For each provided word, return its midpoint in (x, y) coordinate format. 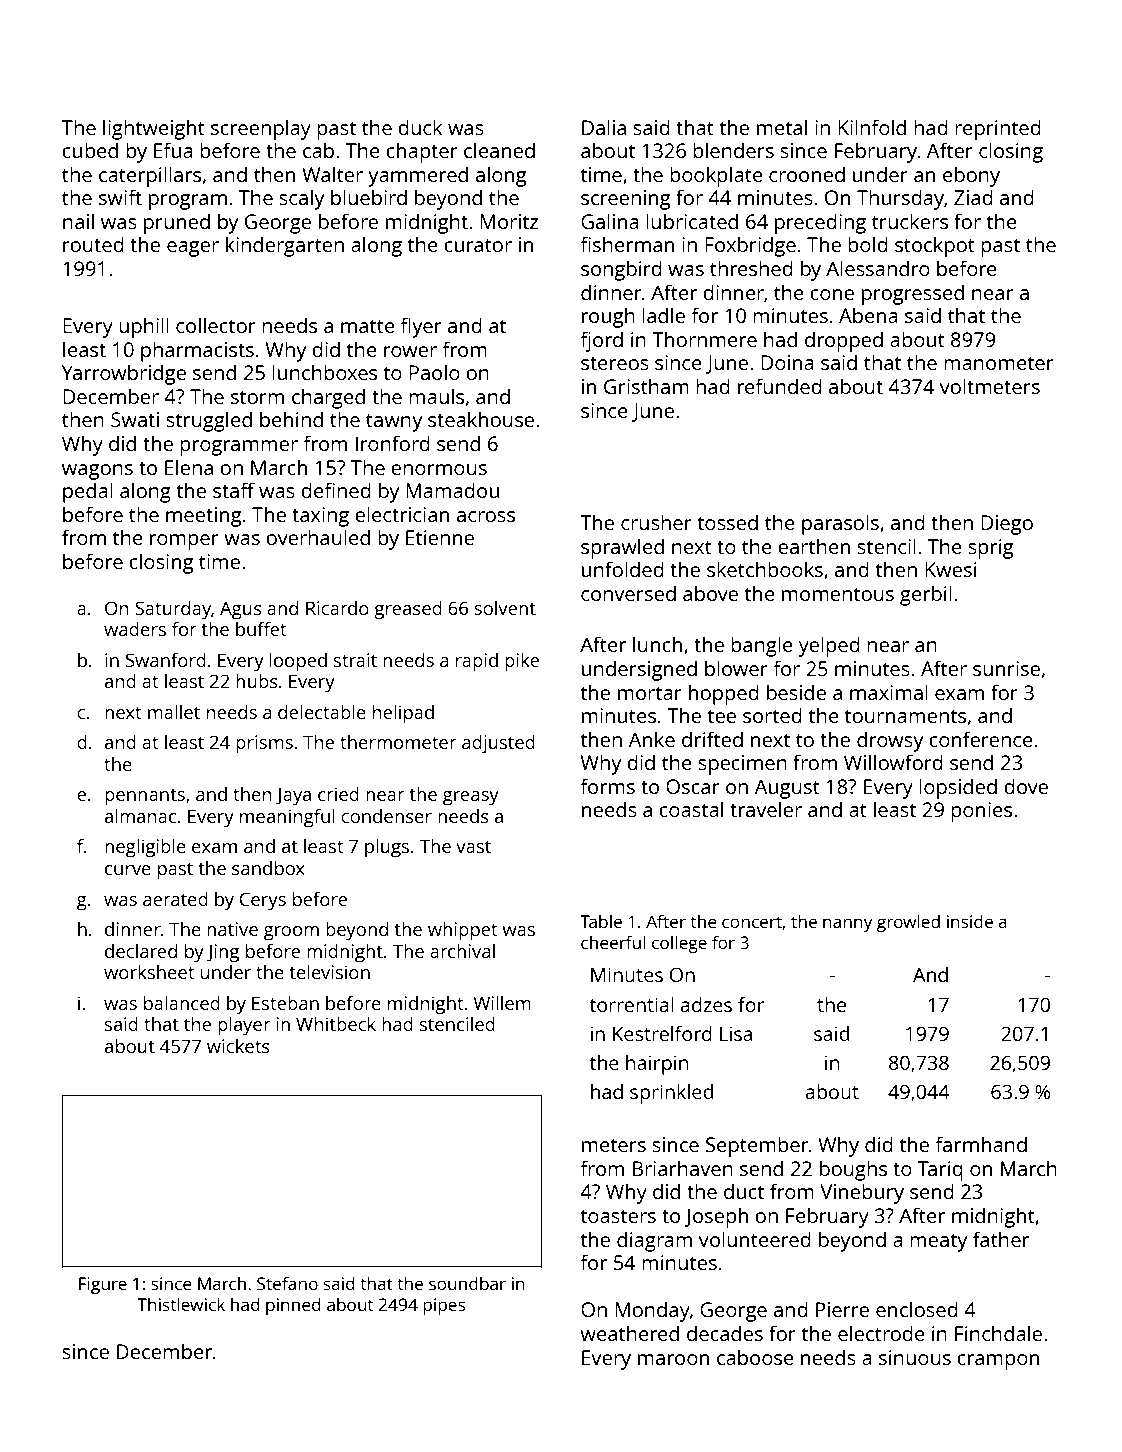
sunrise (1006, 668)
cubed (90, 150)
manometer (999, 363)
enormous (439, 469)
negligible (145, 848)
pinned (293, 1306)
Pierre (842, 1309)
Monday (652, 1311)
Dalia (604, 127)
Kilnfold (872, 127)
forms (607, 786)
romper (184, 542)
